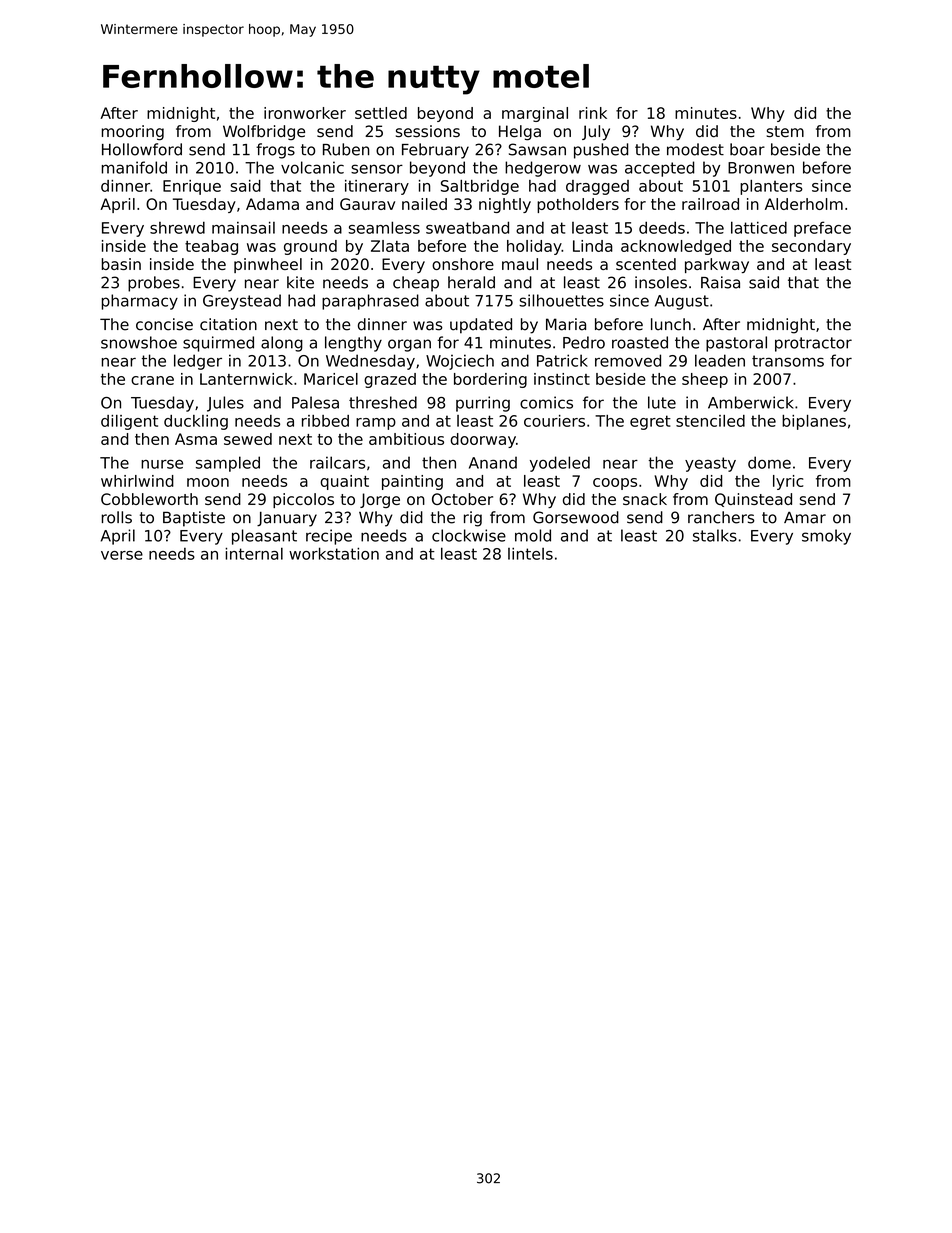 This document has height=1233, width=952. What do you see at coordinates (121, 264) in the document?
I see `basin` at bounding box center [121, 264].
